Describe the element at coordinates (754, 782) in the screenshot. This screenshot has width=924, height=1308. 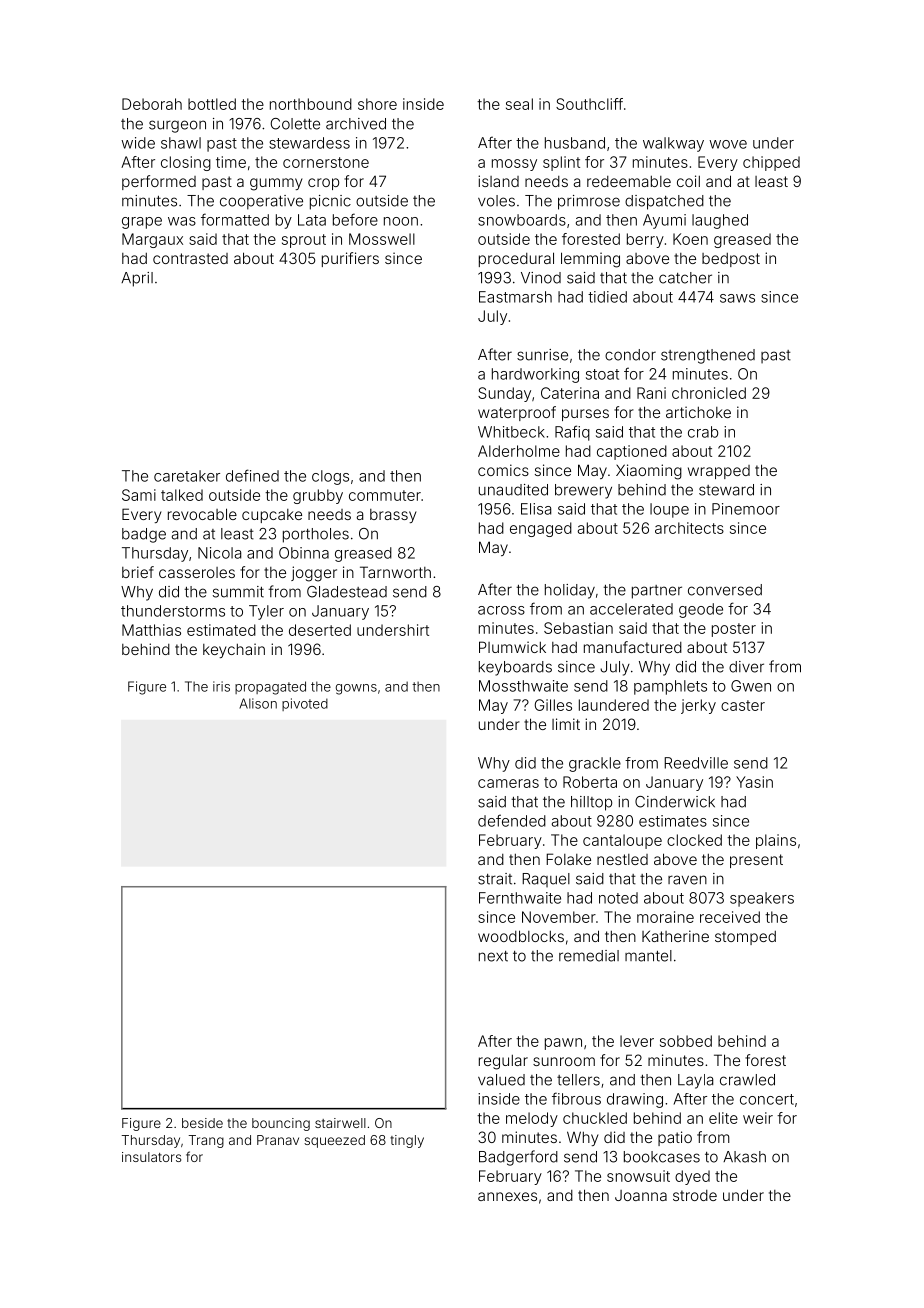
I see `Yasin` at that location.
